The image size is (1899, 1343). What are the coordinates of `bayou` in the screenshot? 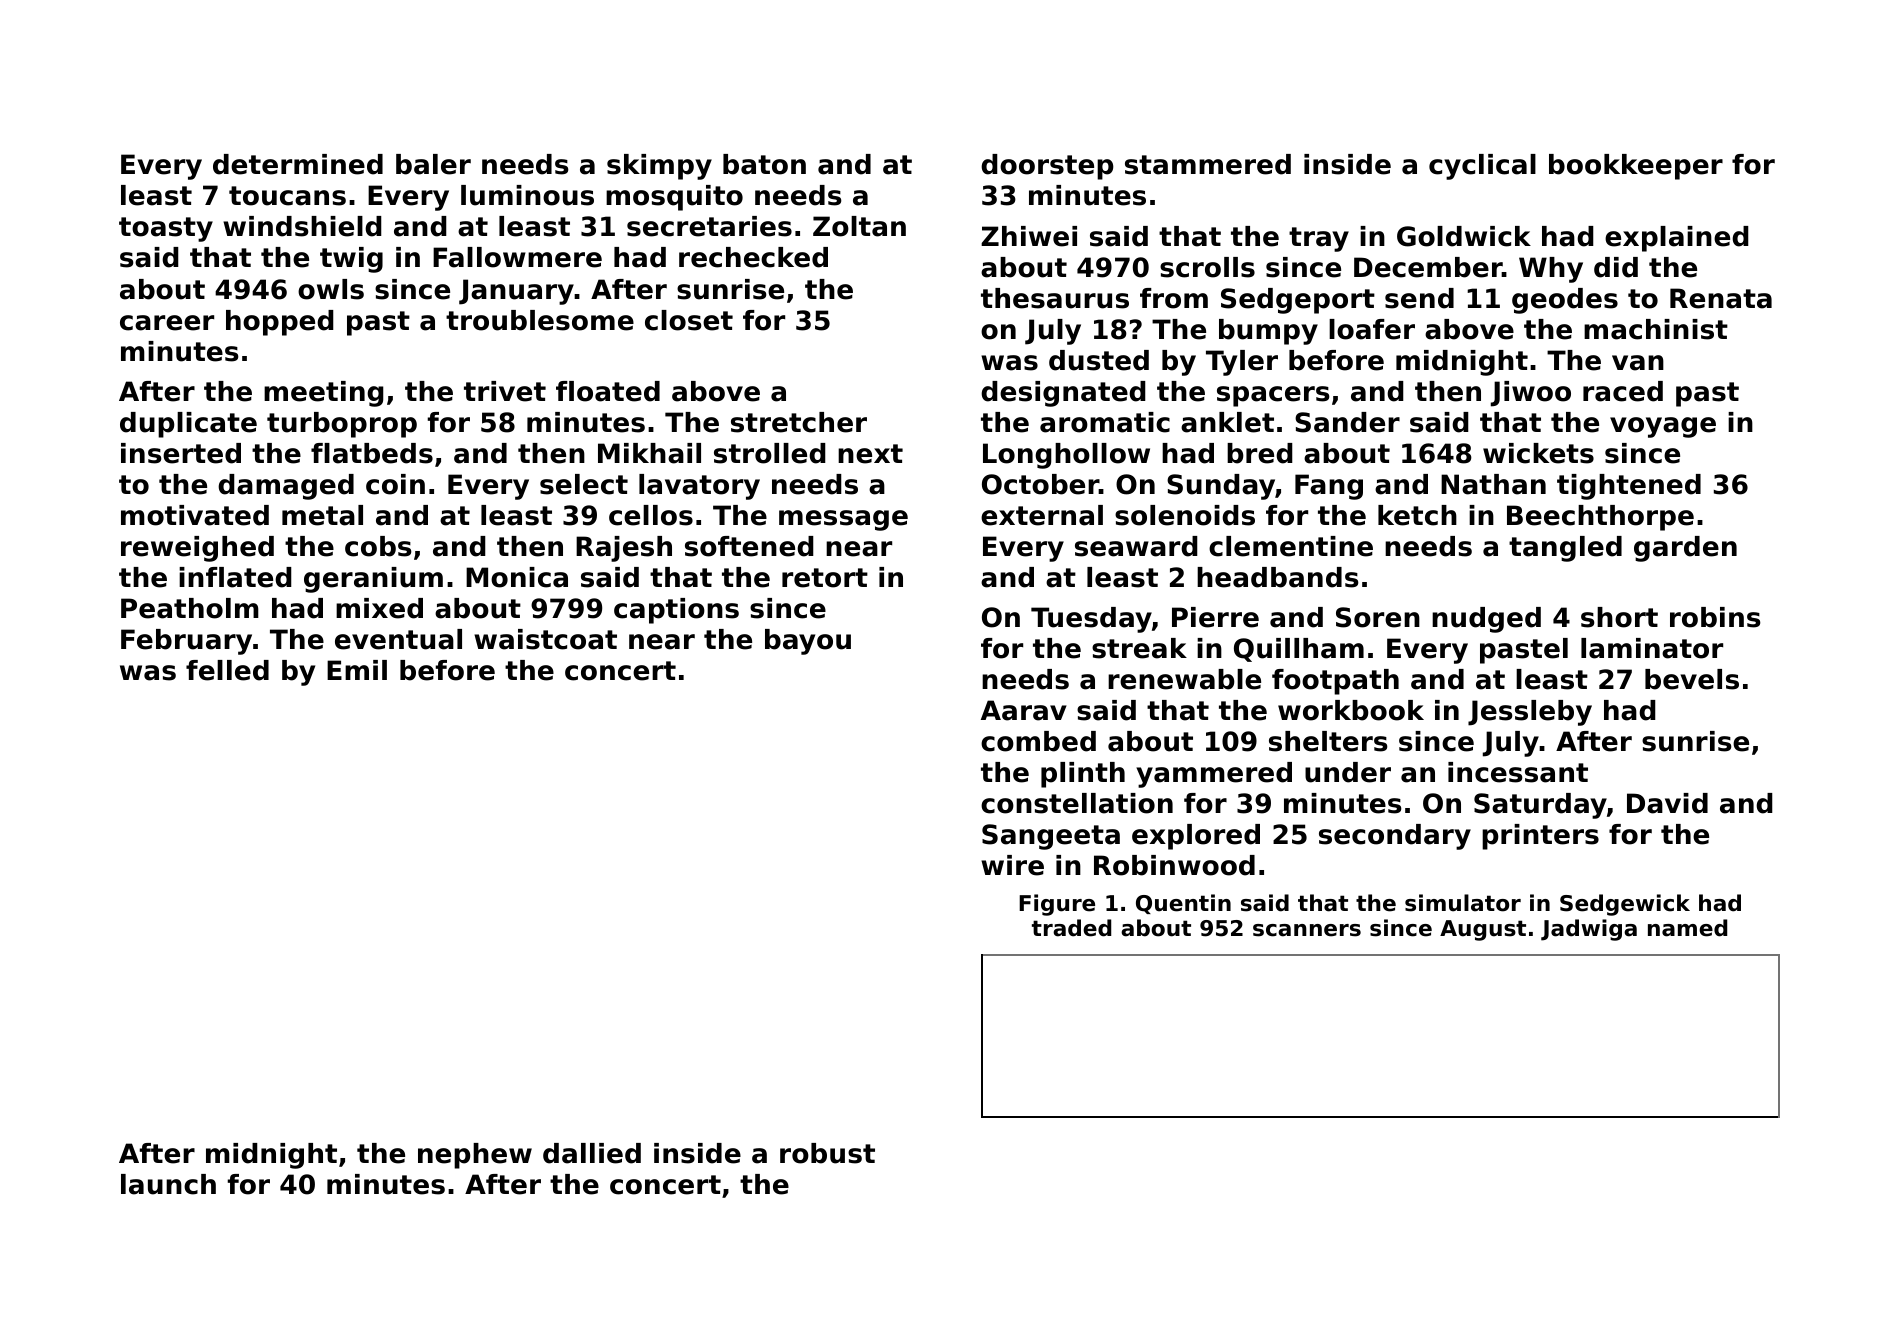 It's located at (808, 642).
